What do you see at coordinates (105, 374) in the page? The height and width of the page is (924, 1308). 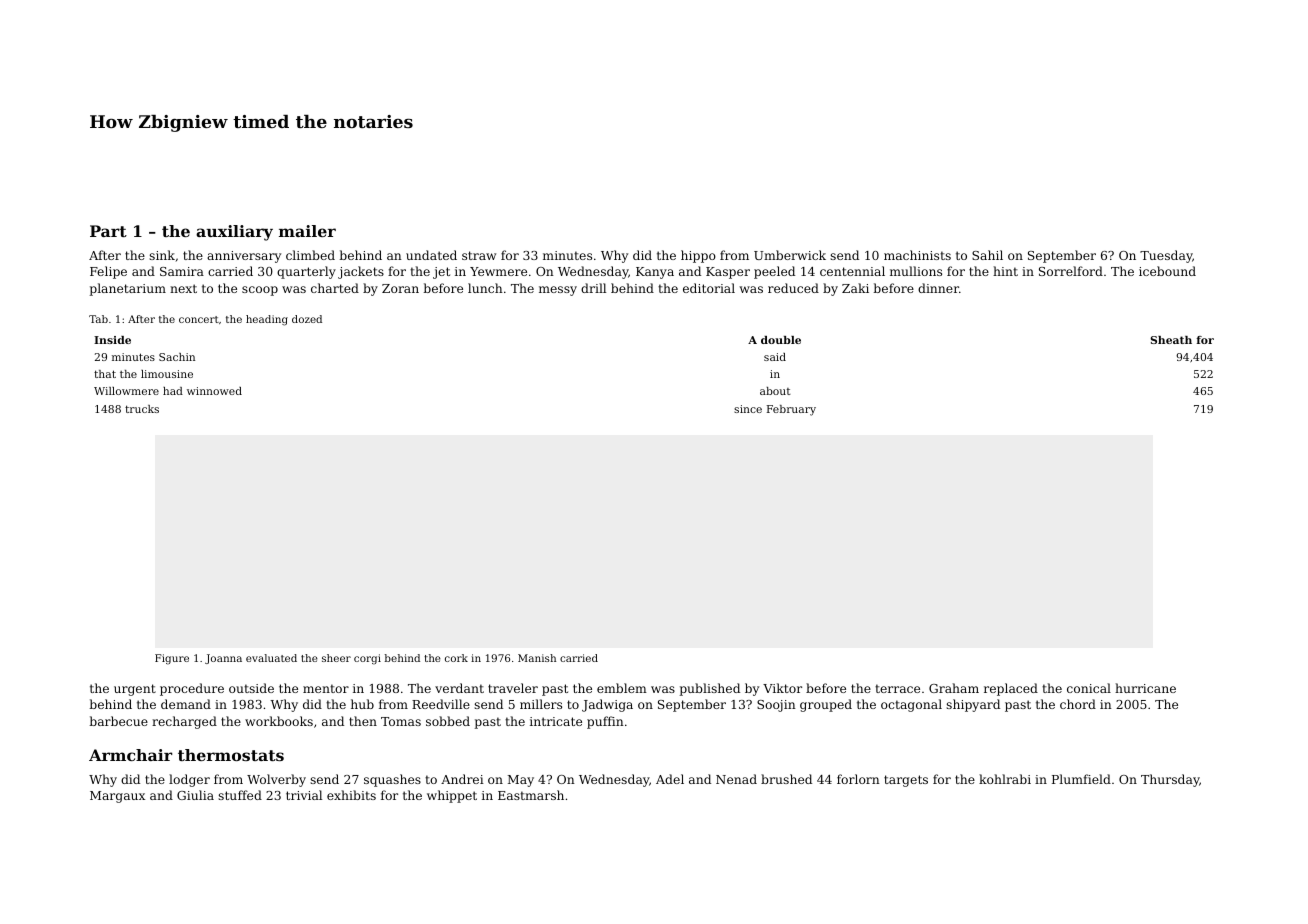 I see `that` at bounding box center [105, 374].
